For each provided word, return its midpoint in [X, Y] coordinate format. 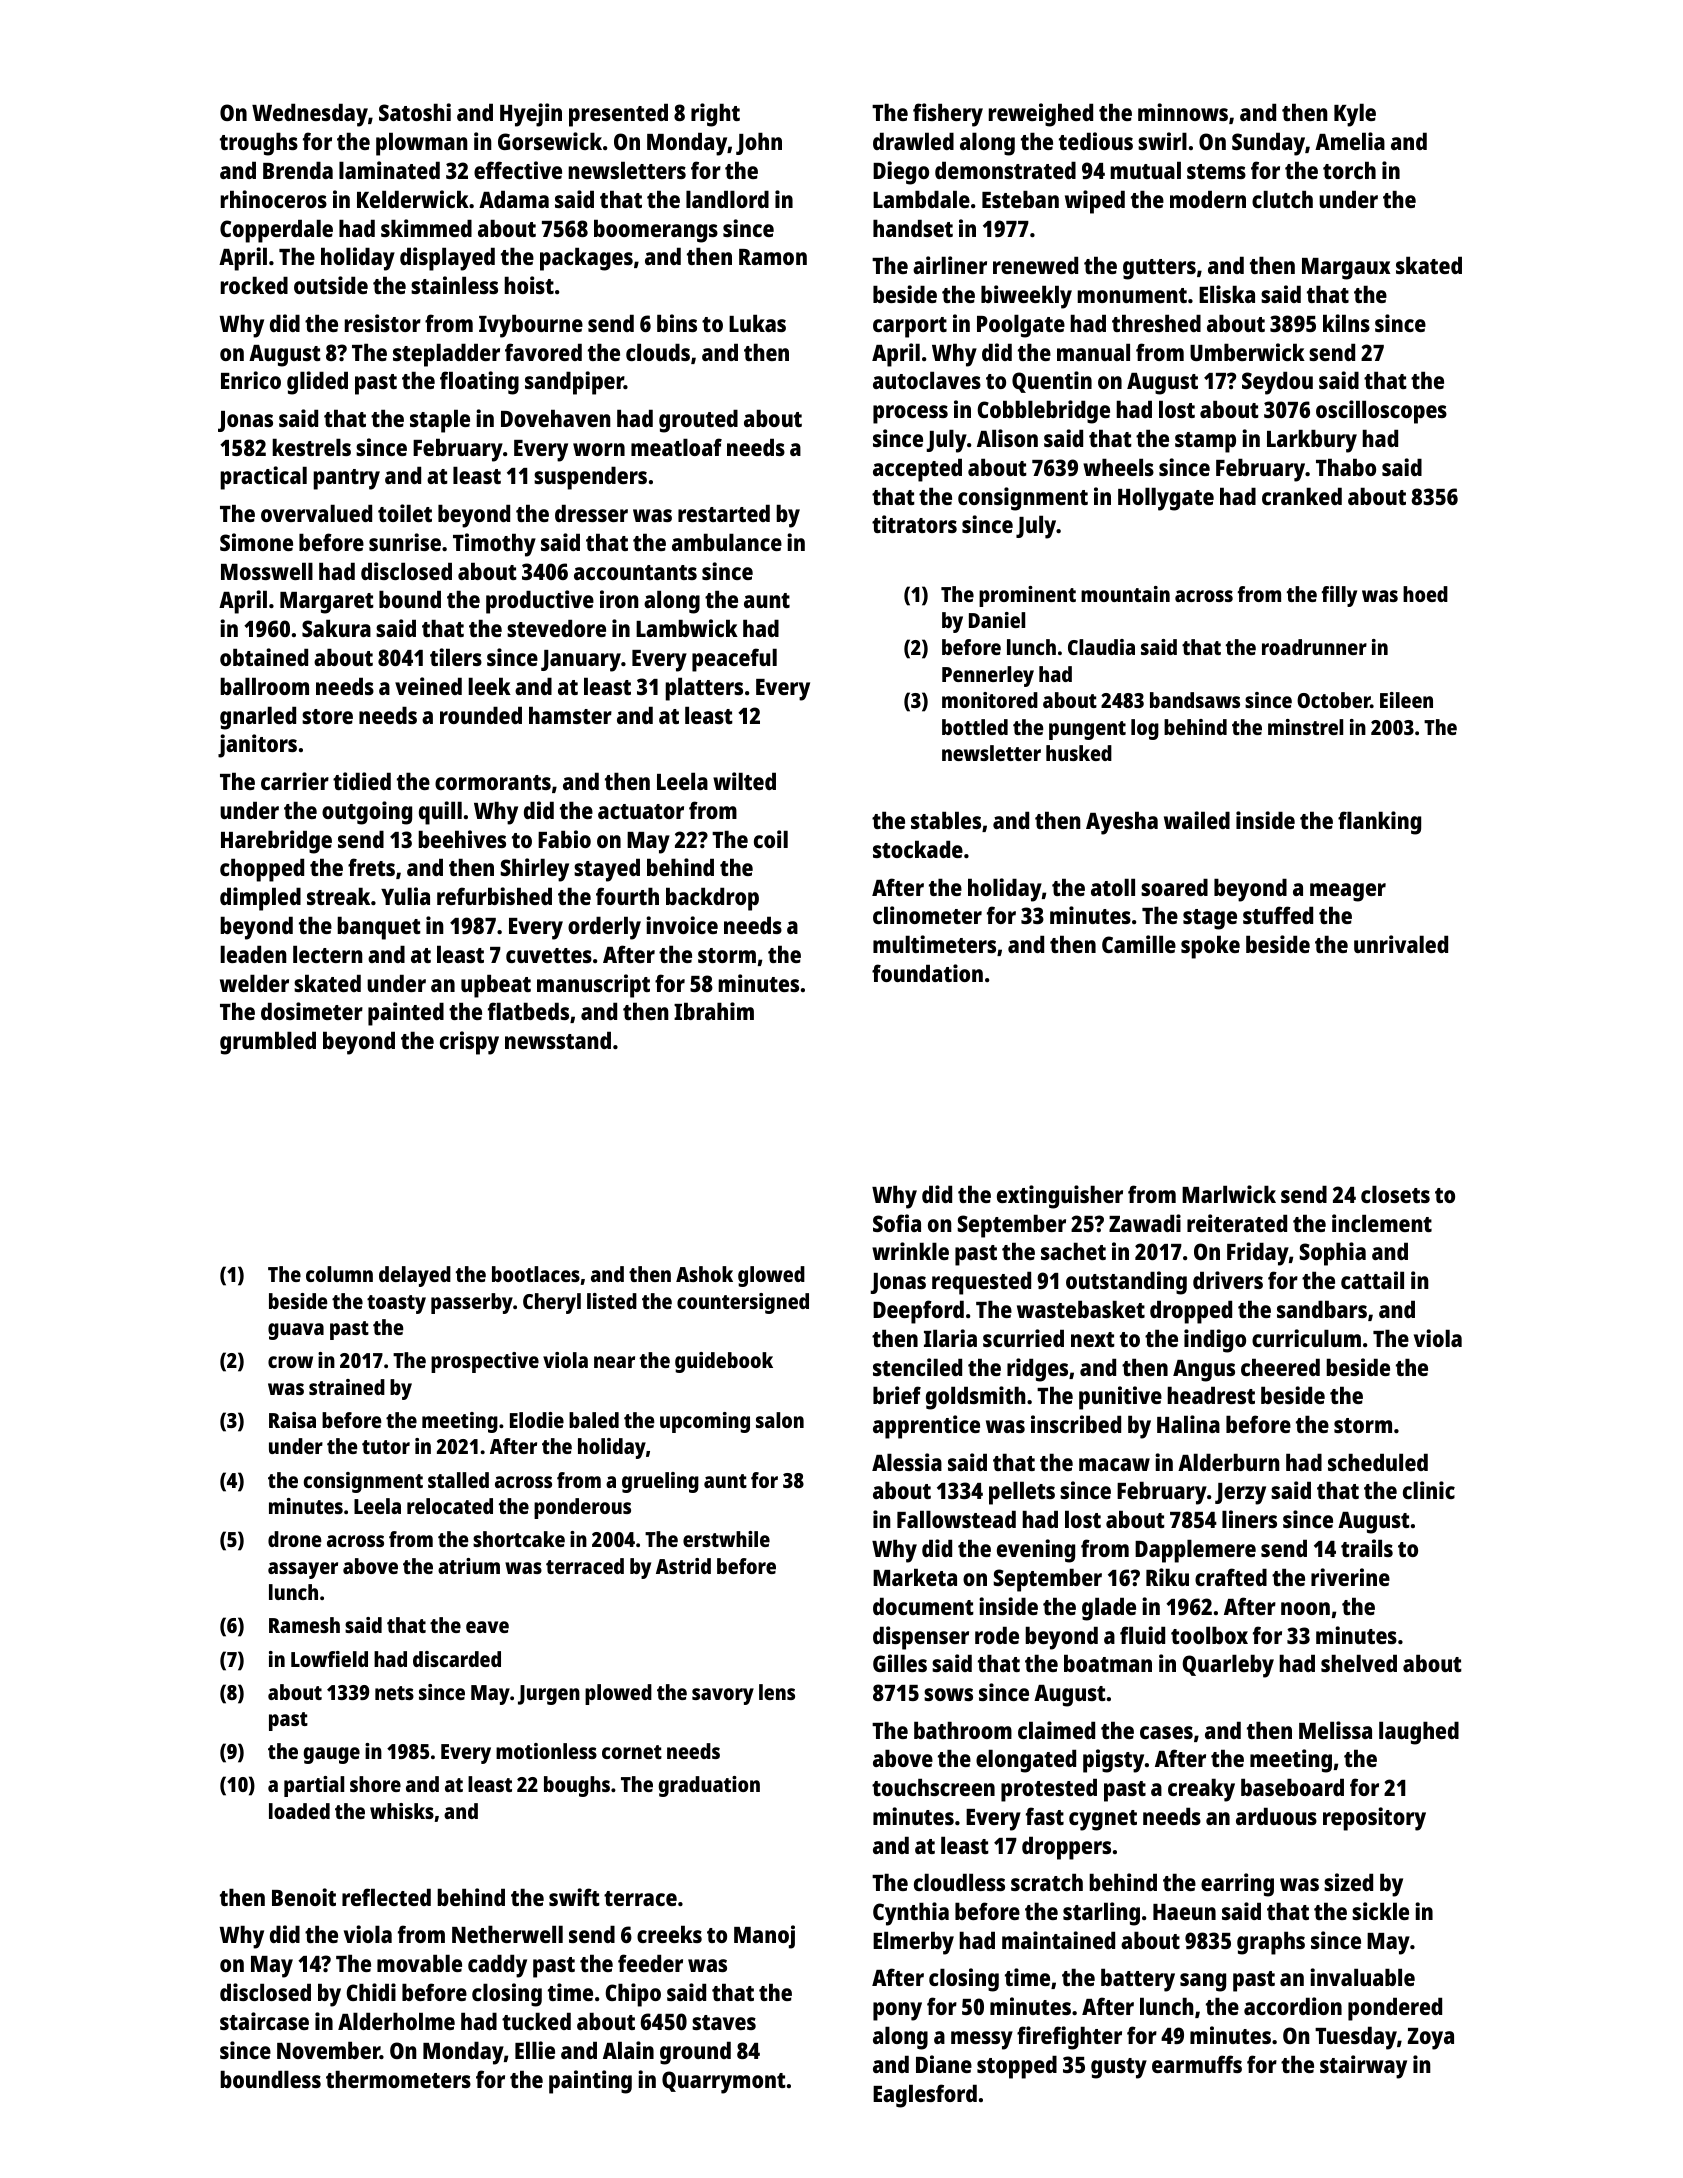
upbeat [496, 986]
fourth [627, 896]
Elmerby [913, 1943]
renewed [1035, 265]
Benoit [304, 1897]
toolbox [1209, 1635]
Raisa [292, 1420]
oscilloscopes [1381, 412]
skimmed [426, 228]
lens [777, 1692]
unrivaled [1401, 944]
